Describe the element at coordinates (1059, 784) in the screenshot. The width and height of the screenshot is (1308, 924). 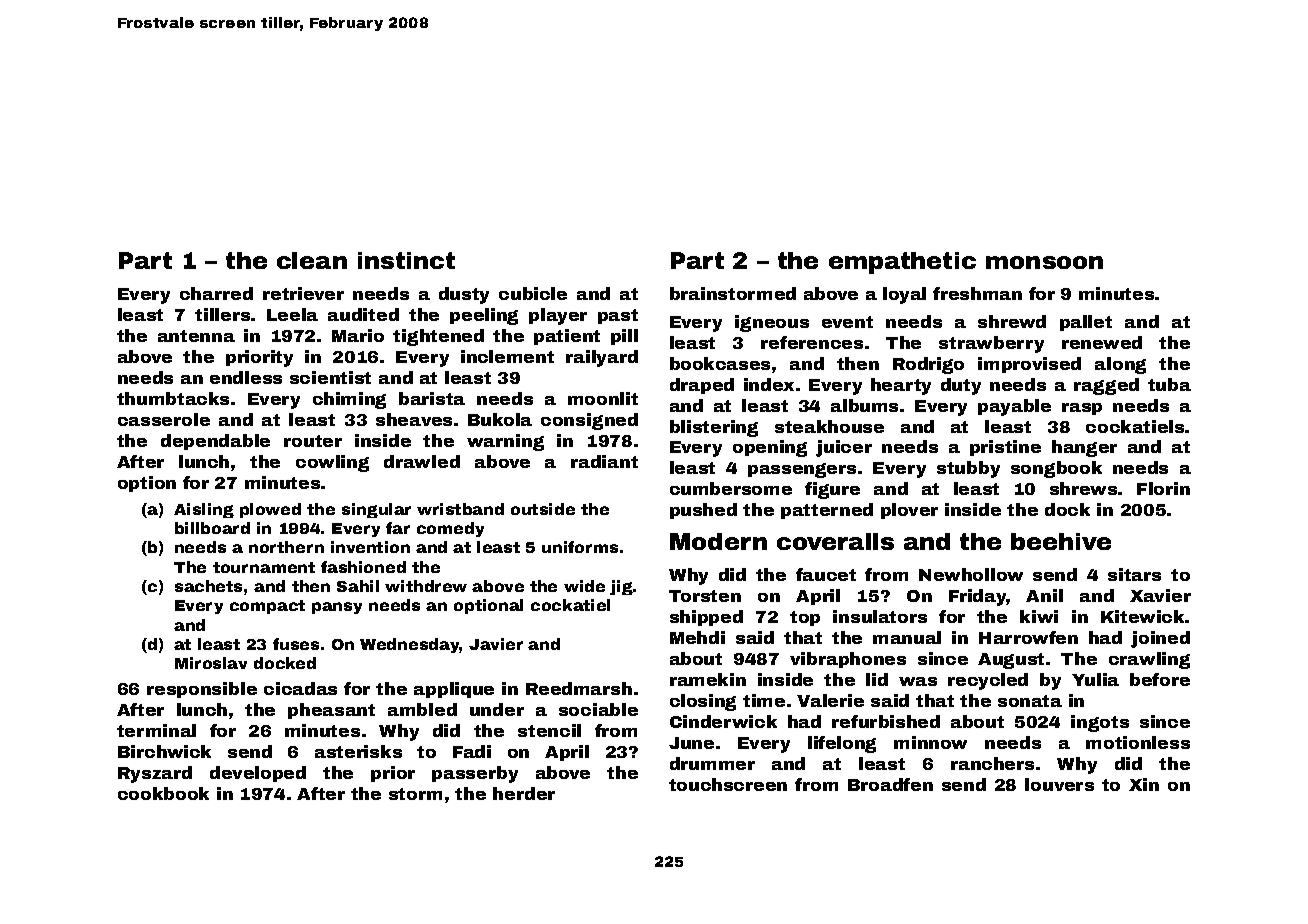
I see `louvers` at that location.
